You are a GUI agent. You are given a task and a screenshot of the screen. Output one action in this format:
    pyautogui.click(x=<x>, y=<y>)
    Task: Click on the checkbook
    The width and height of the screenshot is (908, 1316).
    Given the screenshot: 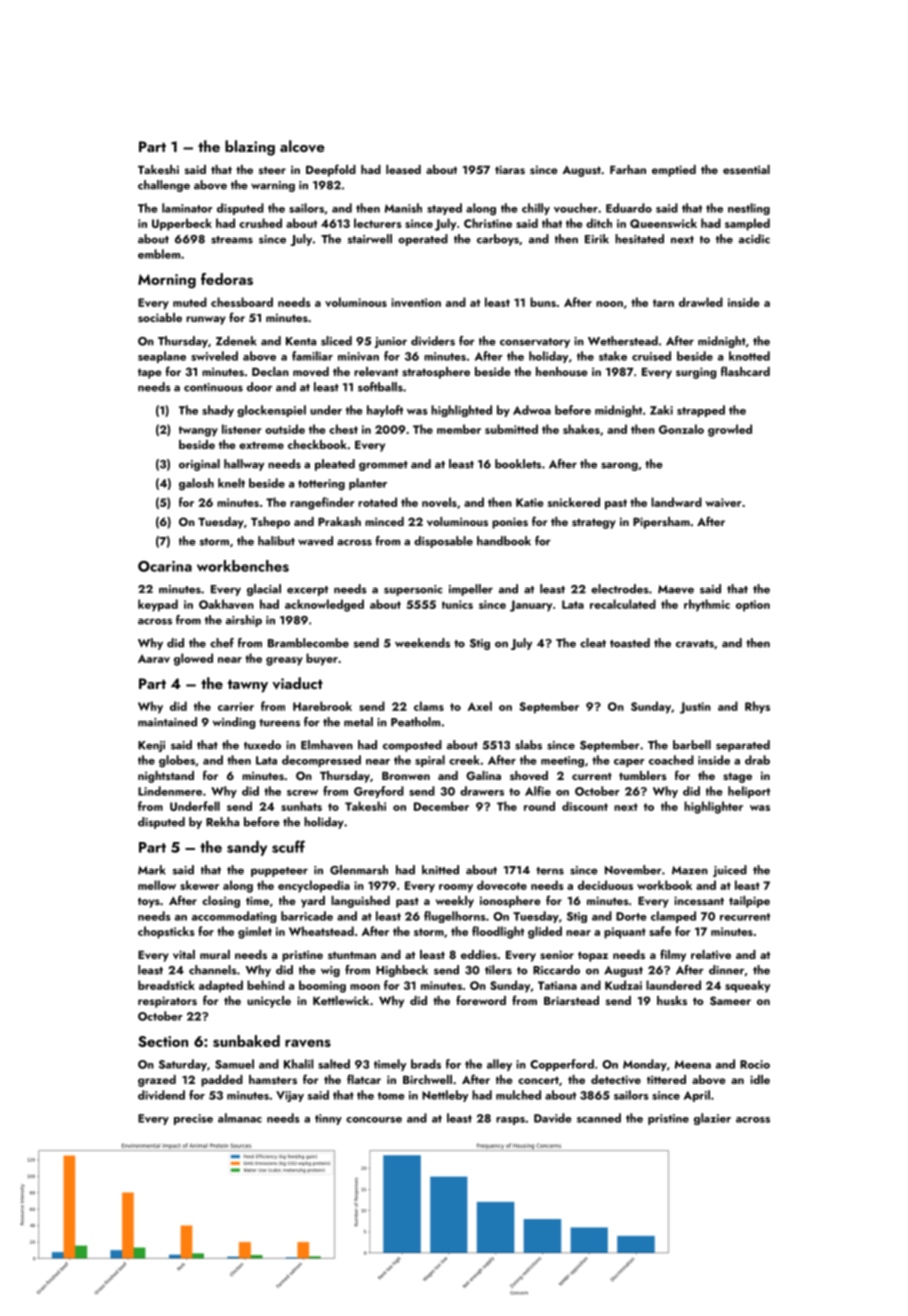 What is the action you would take?
    pyautogui.click(x=317, y=444)
